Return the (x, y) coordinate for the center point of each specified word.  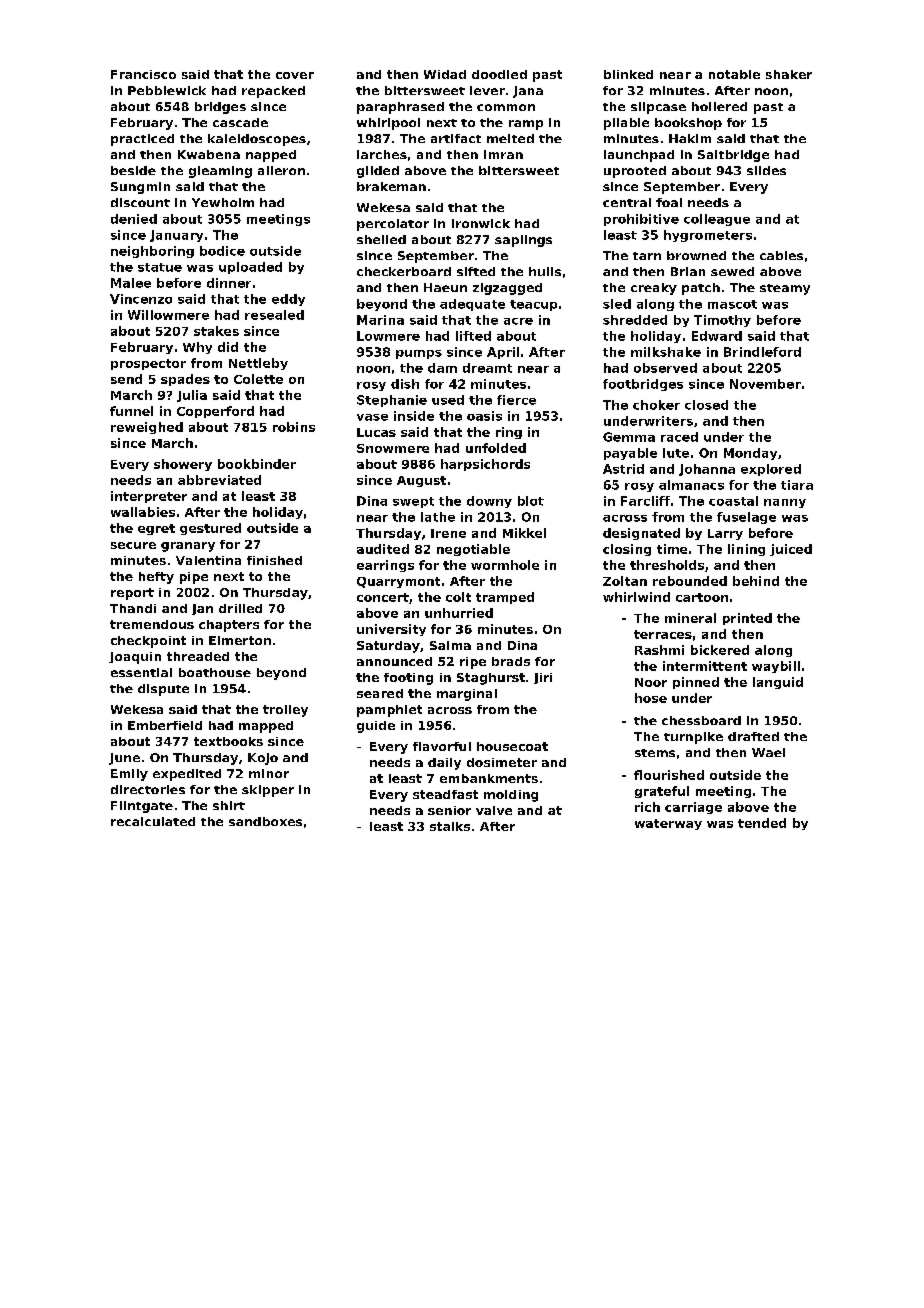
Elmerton (240, 640)
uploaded (250, 268)
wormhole (505, 565)
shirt (229, 805)
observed (665, 368)
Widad (445, 74)
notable (734, 74)
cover (295, 75)
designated (641, 534)
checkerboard (404, 271)
